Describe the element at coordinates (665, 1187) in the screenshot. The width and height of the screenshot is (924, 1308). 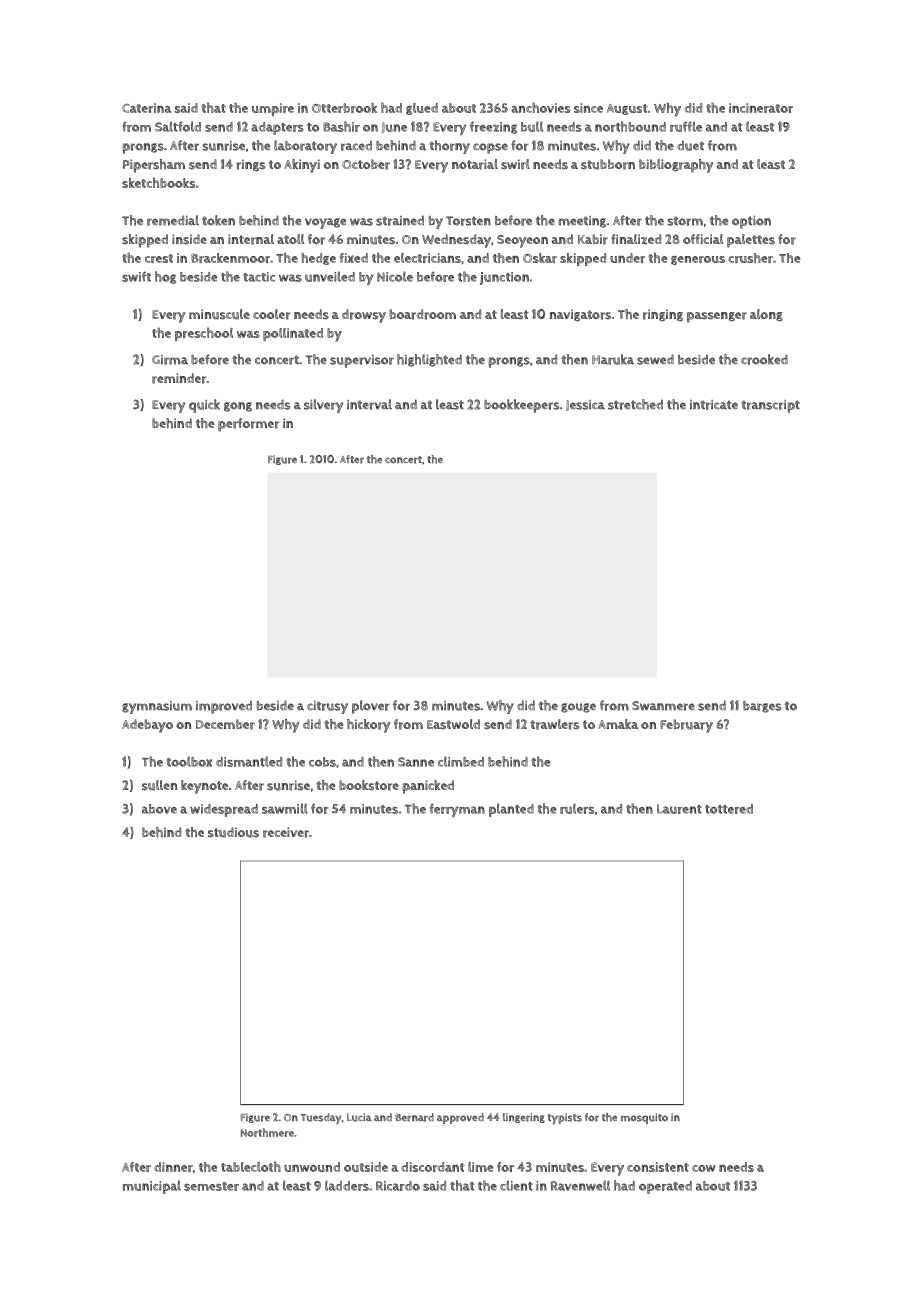
I see `operated` at that location.
